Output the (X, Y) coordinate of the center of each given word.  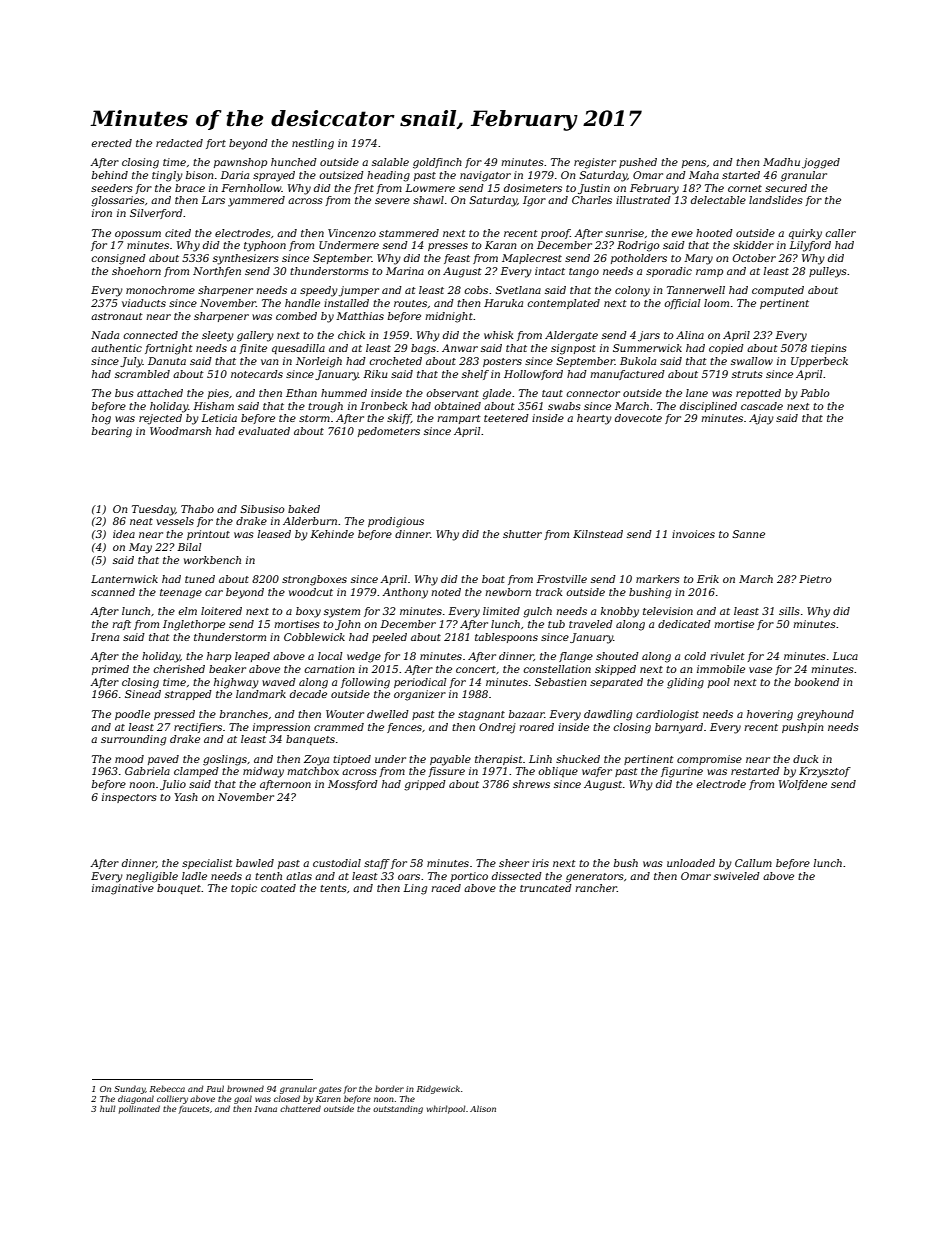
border (389, 1088)
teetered (506, 418)
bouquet (179, 889)
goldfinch (437, 163)
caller (840, 233)
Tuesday (153, 510)
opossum (138, 235)
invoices (693, 534)
